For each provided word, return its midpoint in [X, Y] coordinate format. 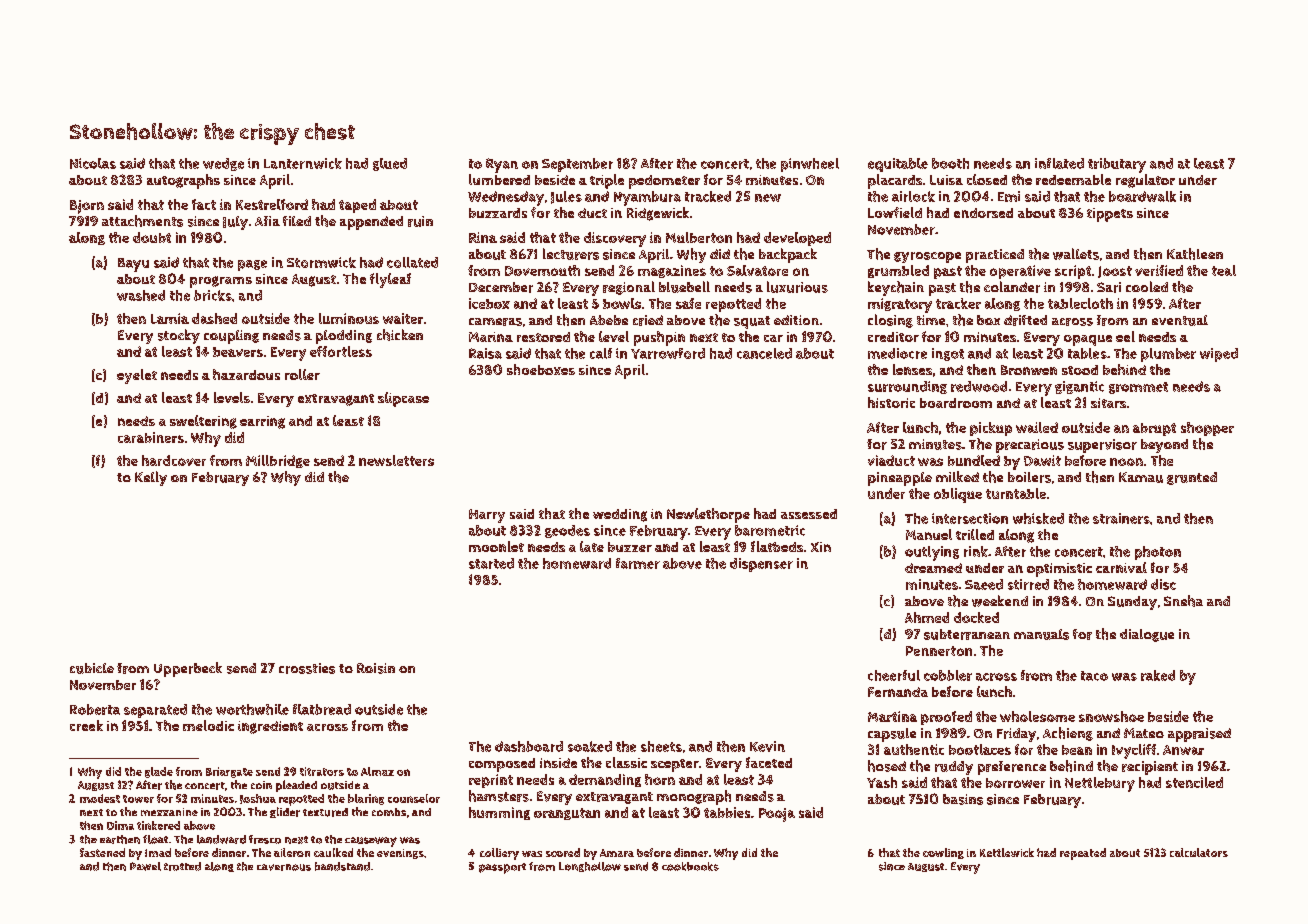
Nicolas [93, 163]
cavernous [284, 867]
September [577, 165]
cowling [943, 853]
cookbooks [690, 866]
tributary [1117, 165]
